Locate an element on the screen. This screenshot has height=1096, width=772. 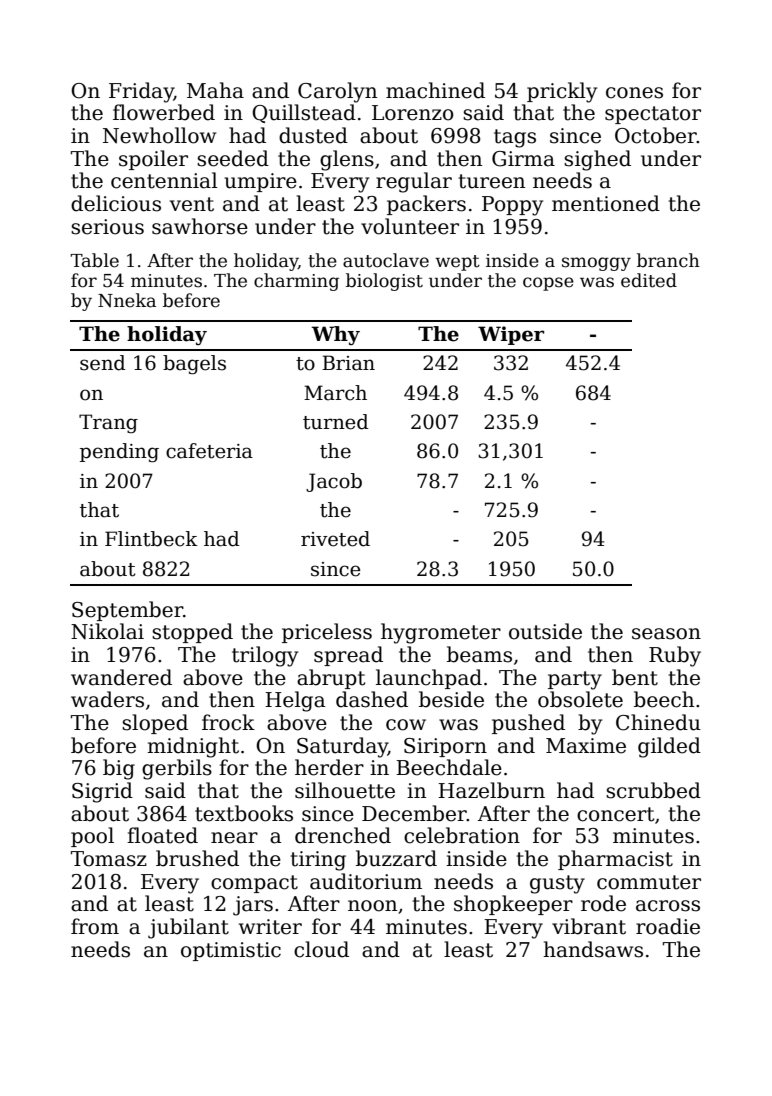
delicious is located at coordinates (116, 203).
